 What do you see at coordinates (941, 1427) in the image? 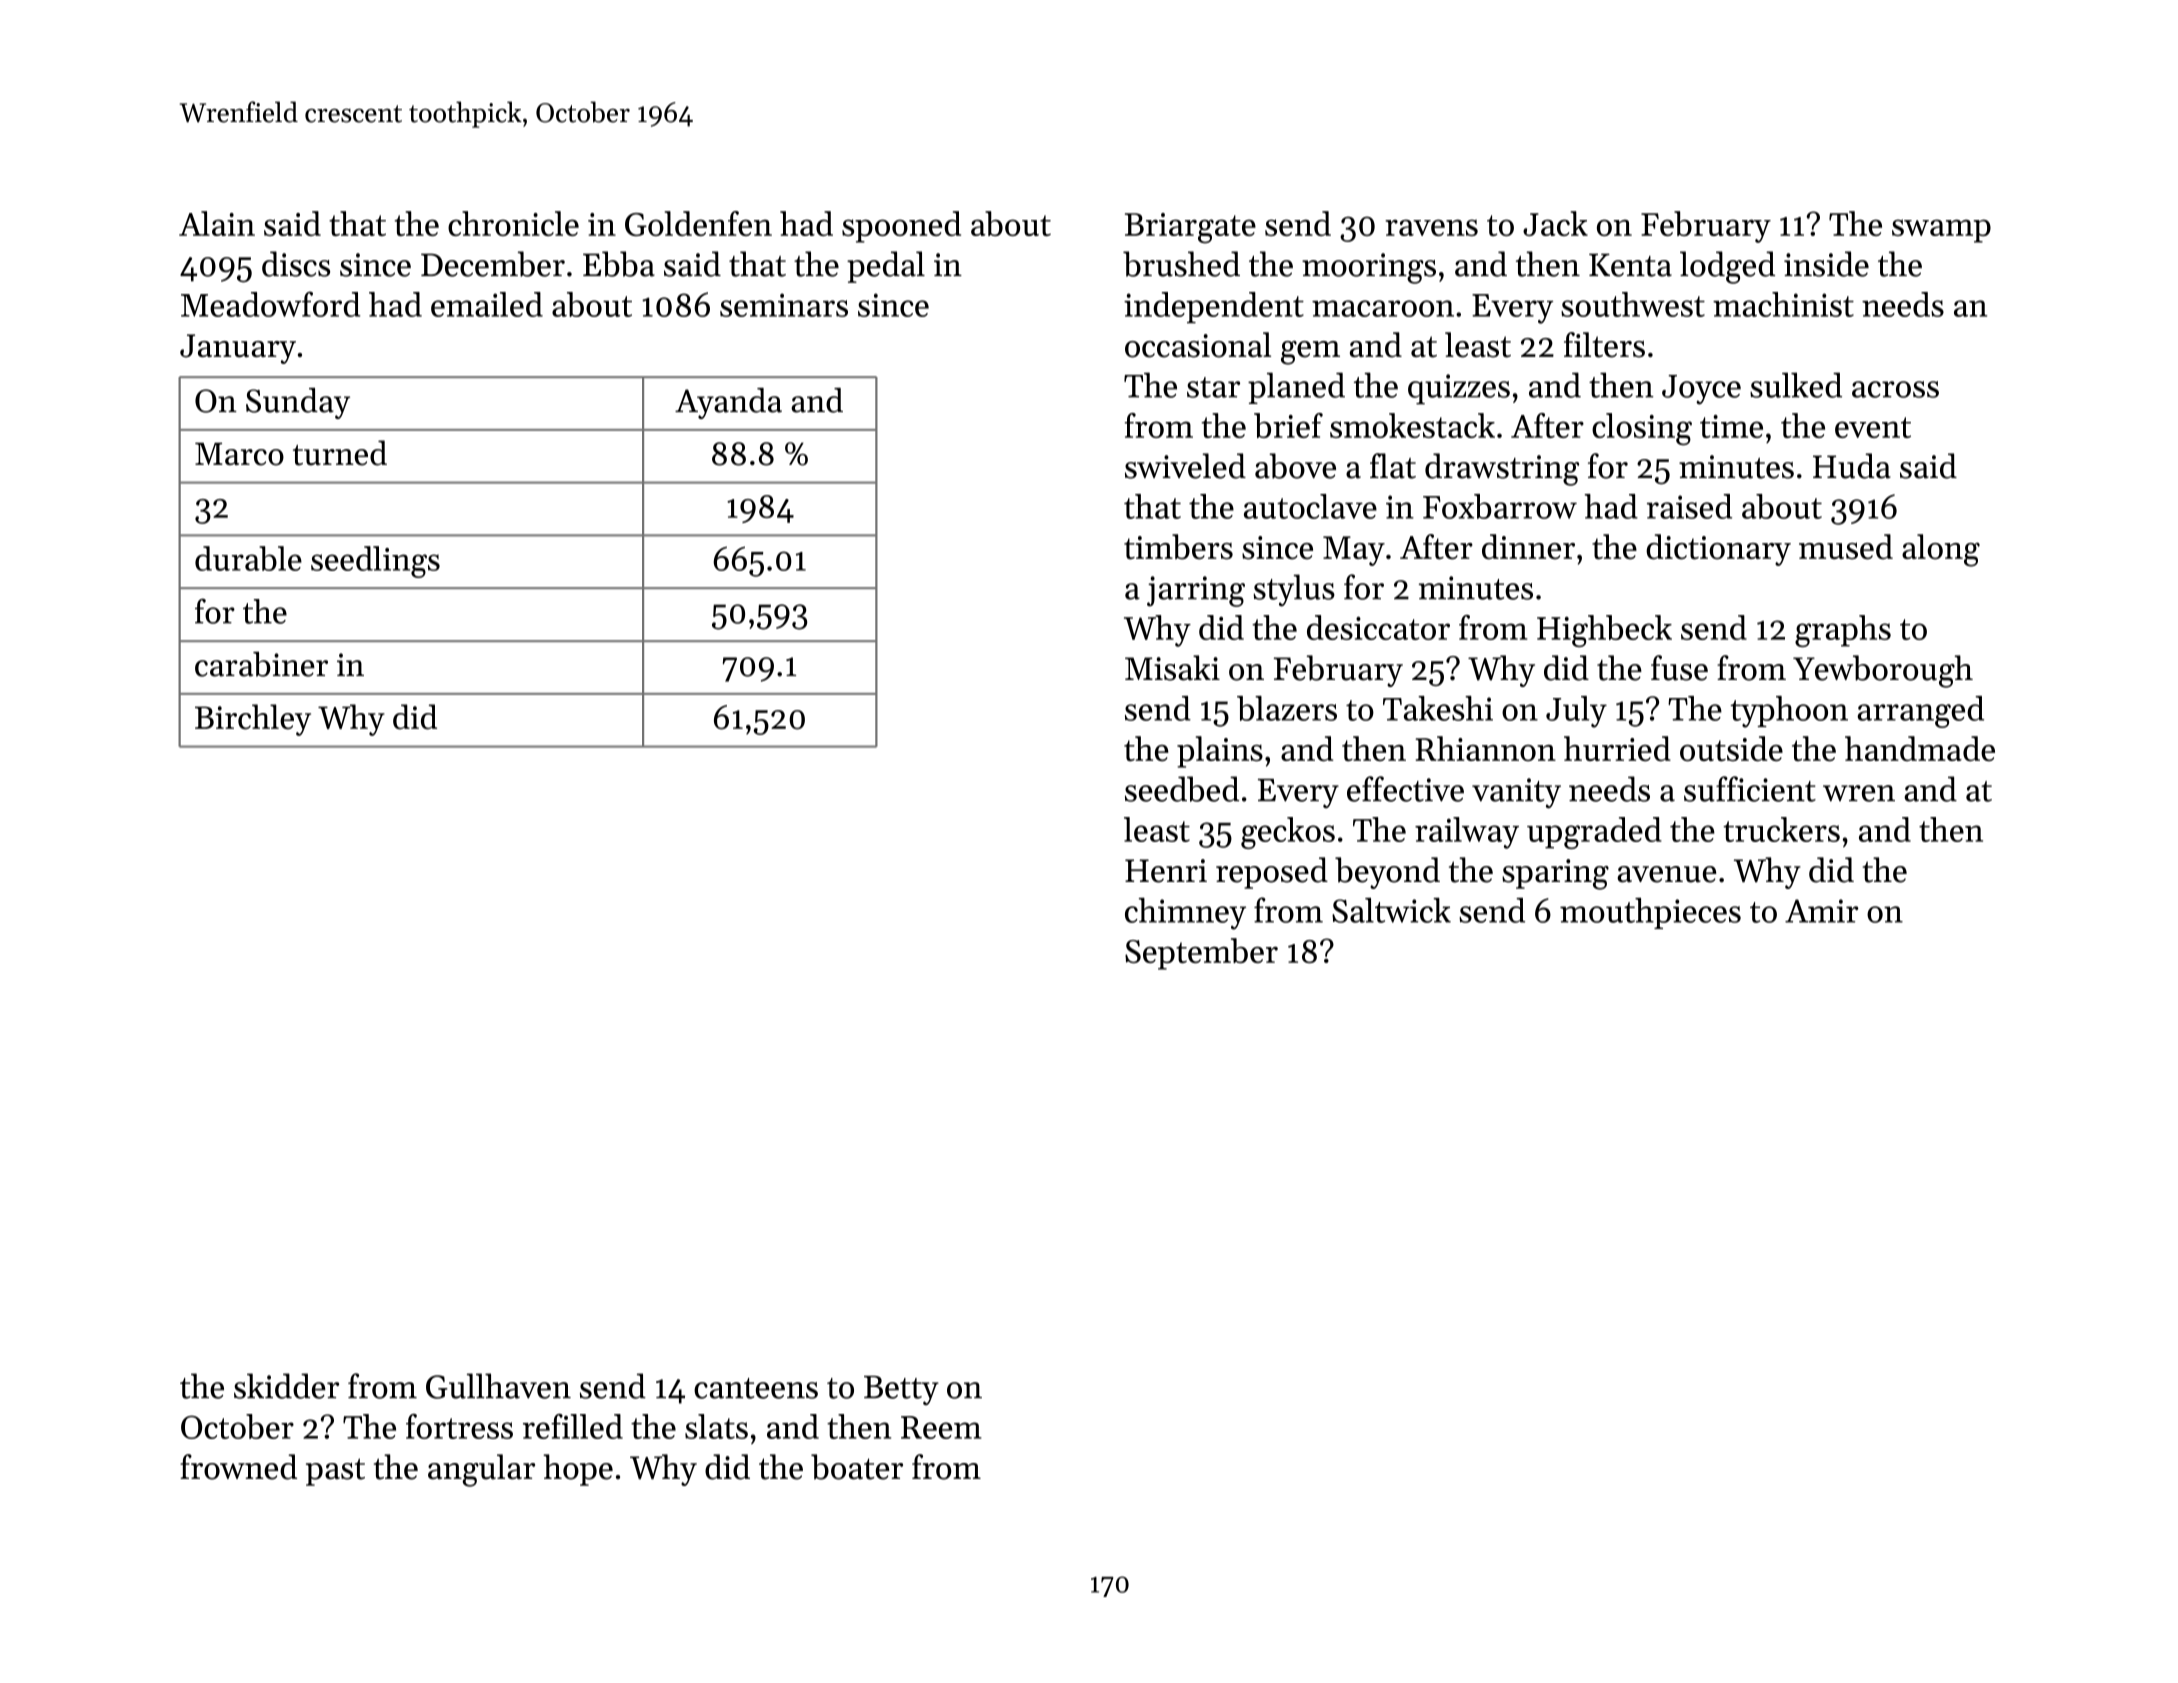
I see `Reem` at bounding box center [941, 1427].
